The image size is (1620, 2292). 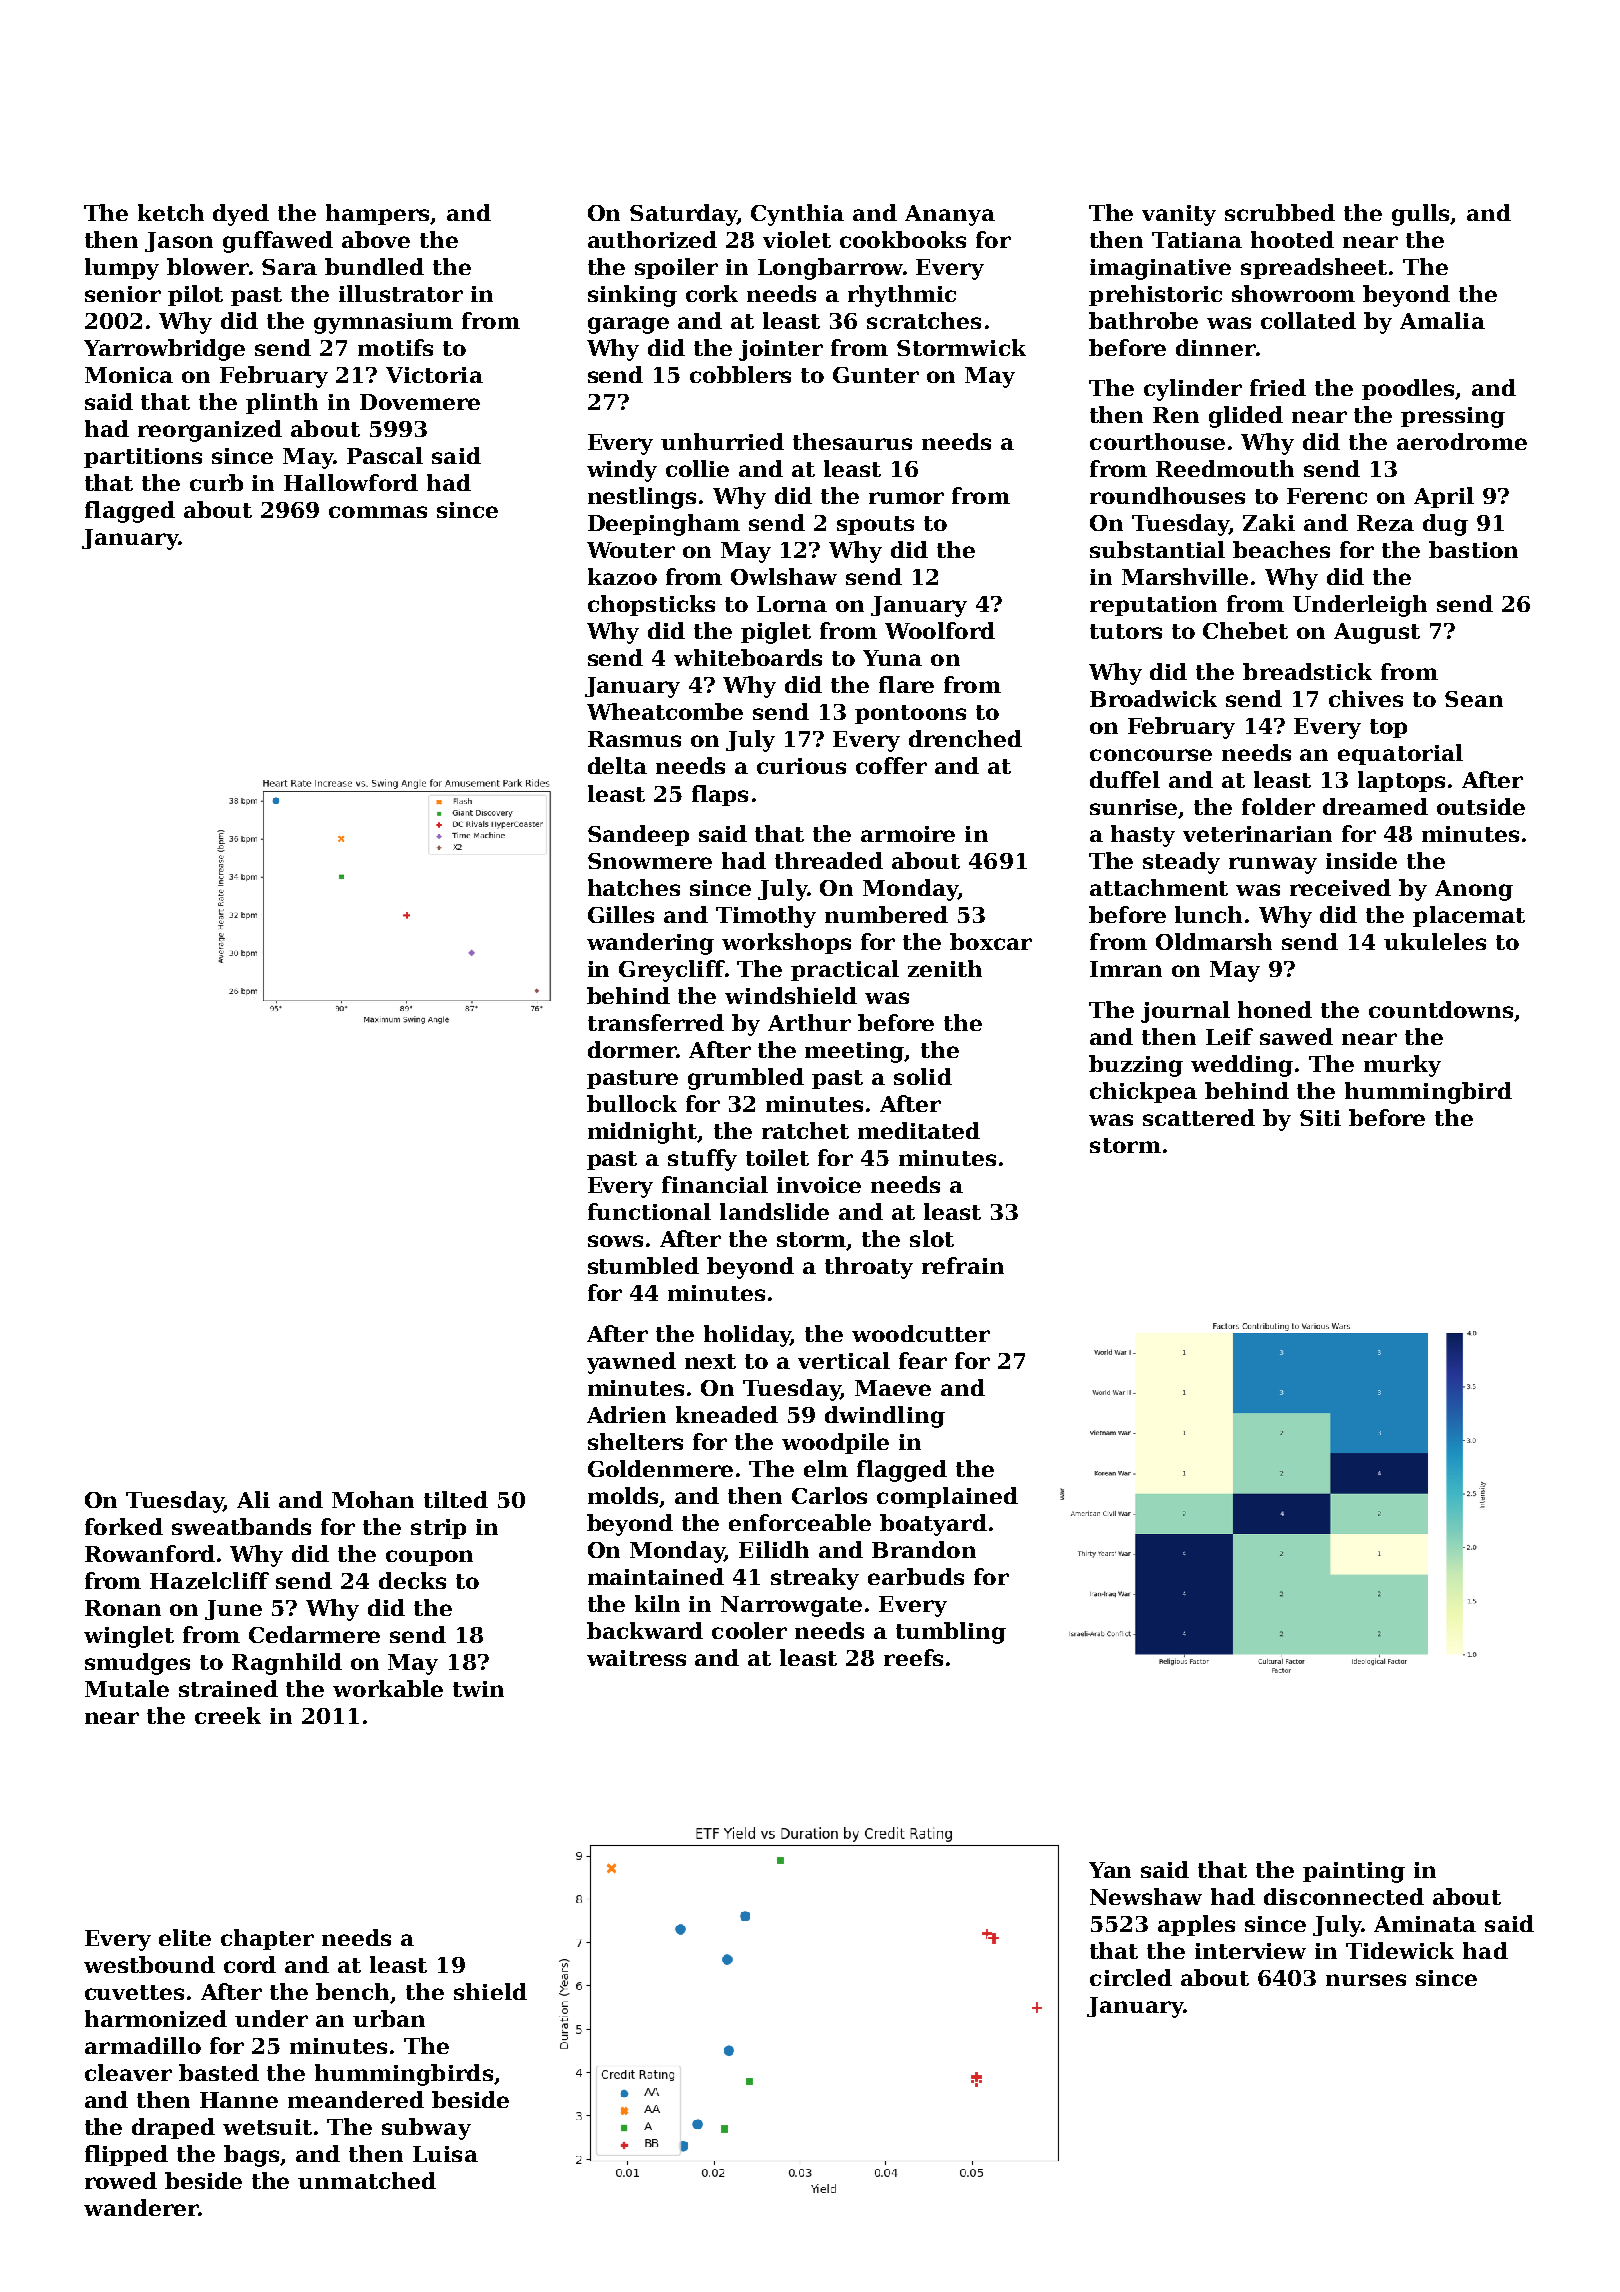 What do you see at coordinates (1143, 1092) in the screenshot?
I see `chickpea` at bounding box center [1143, 1092].
